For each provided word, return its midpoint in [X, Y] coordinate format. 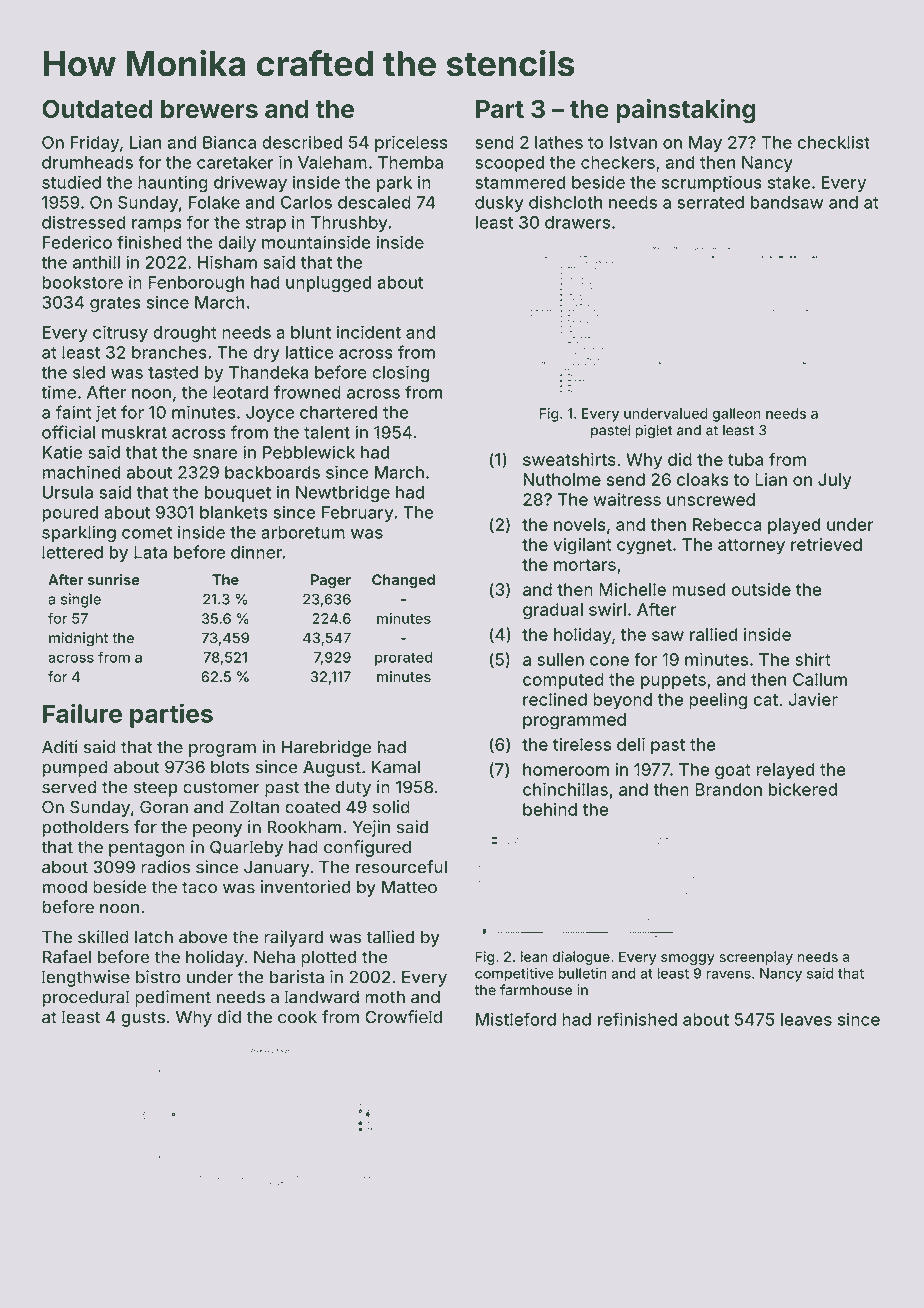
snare [215, 454]
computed [563, 681]
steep [155, 789]
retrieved [826, 544]
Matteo [409, 887]
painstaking [686, 111]
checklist [833, 142]
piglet [654, 431]
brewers [209, 109]
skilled [103, 937]
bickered [803, 789]
